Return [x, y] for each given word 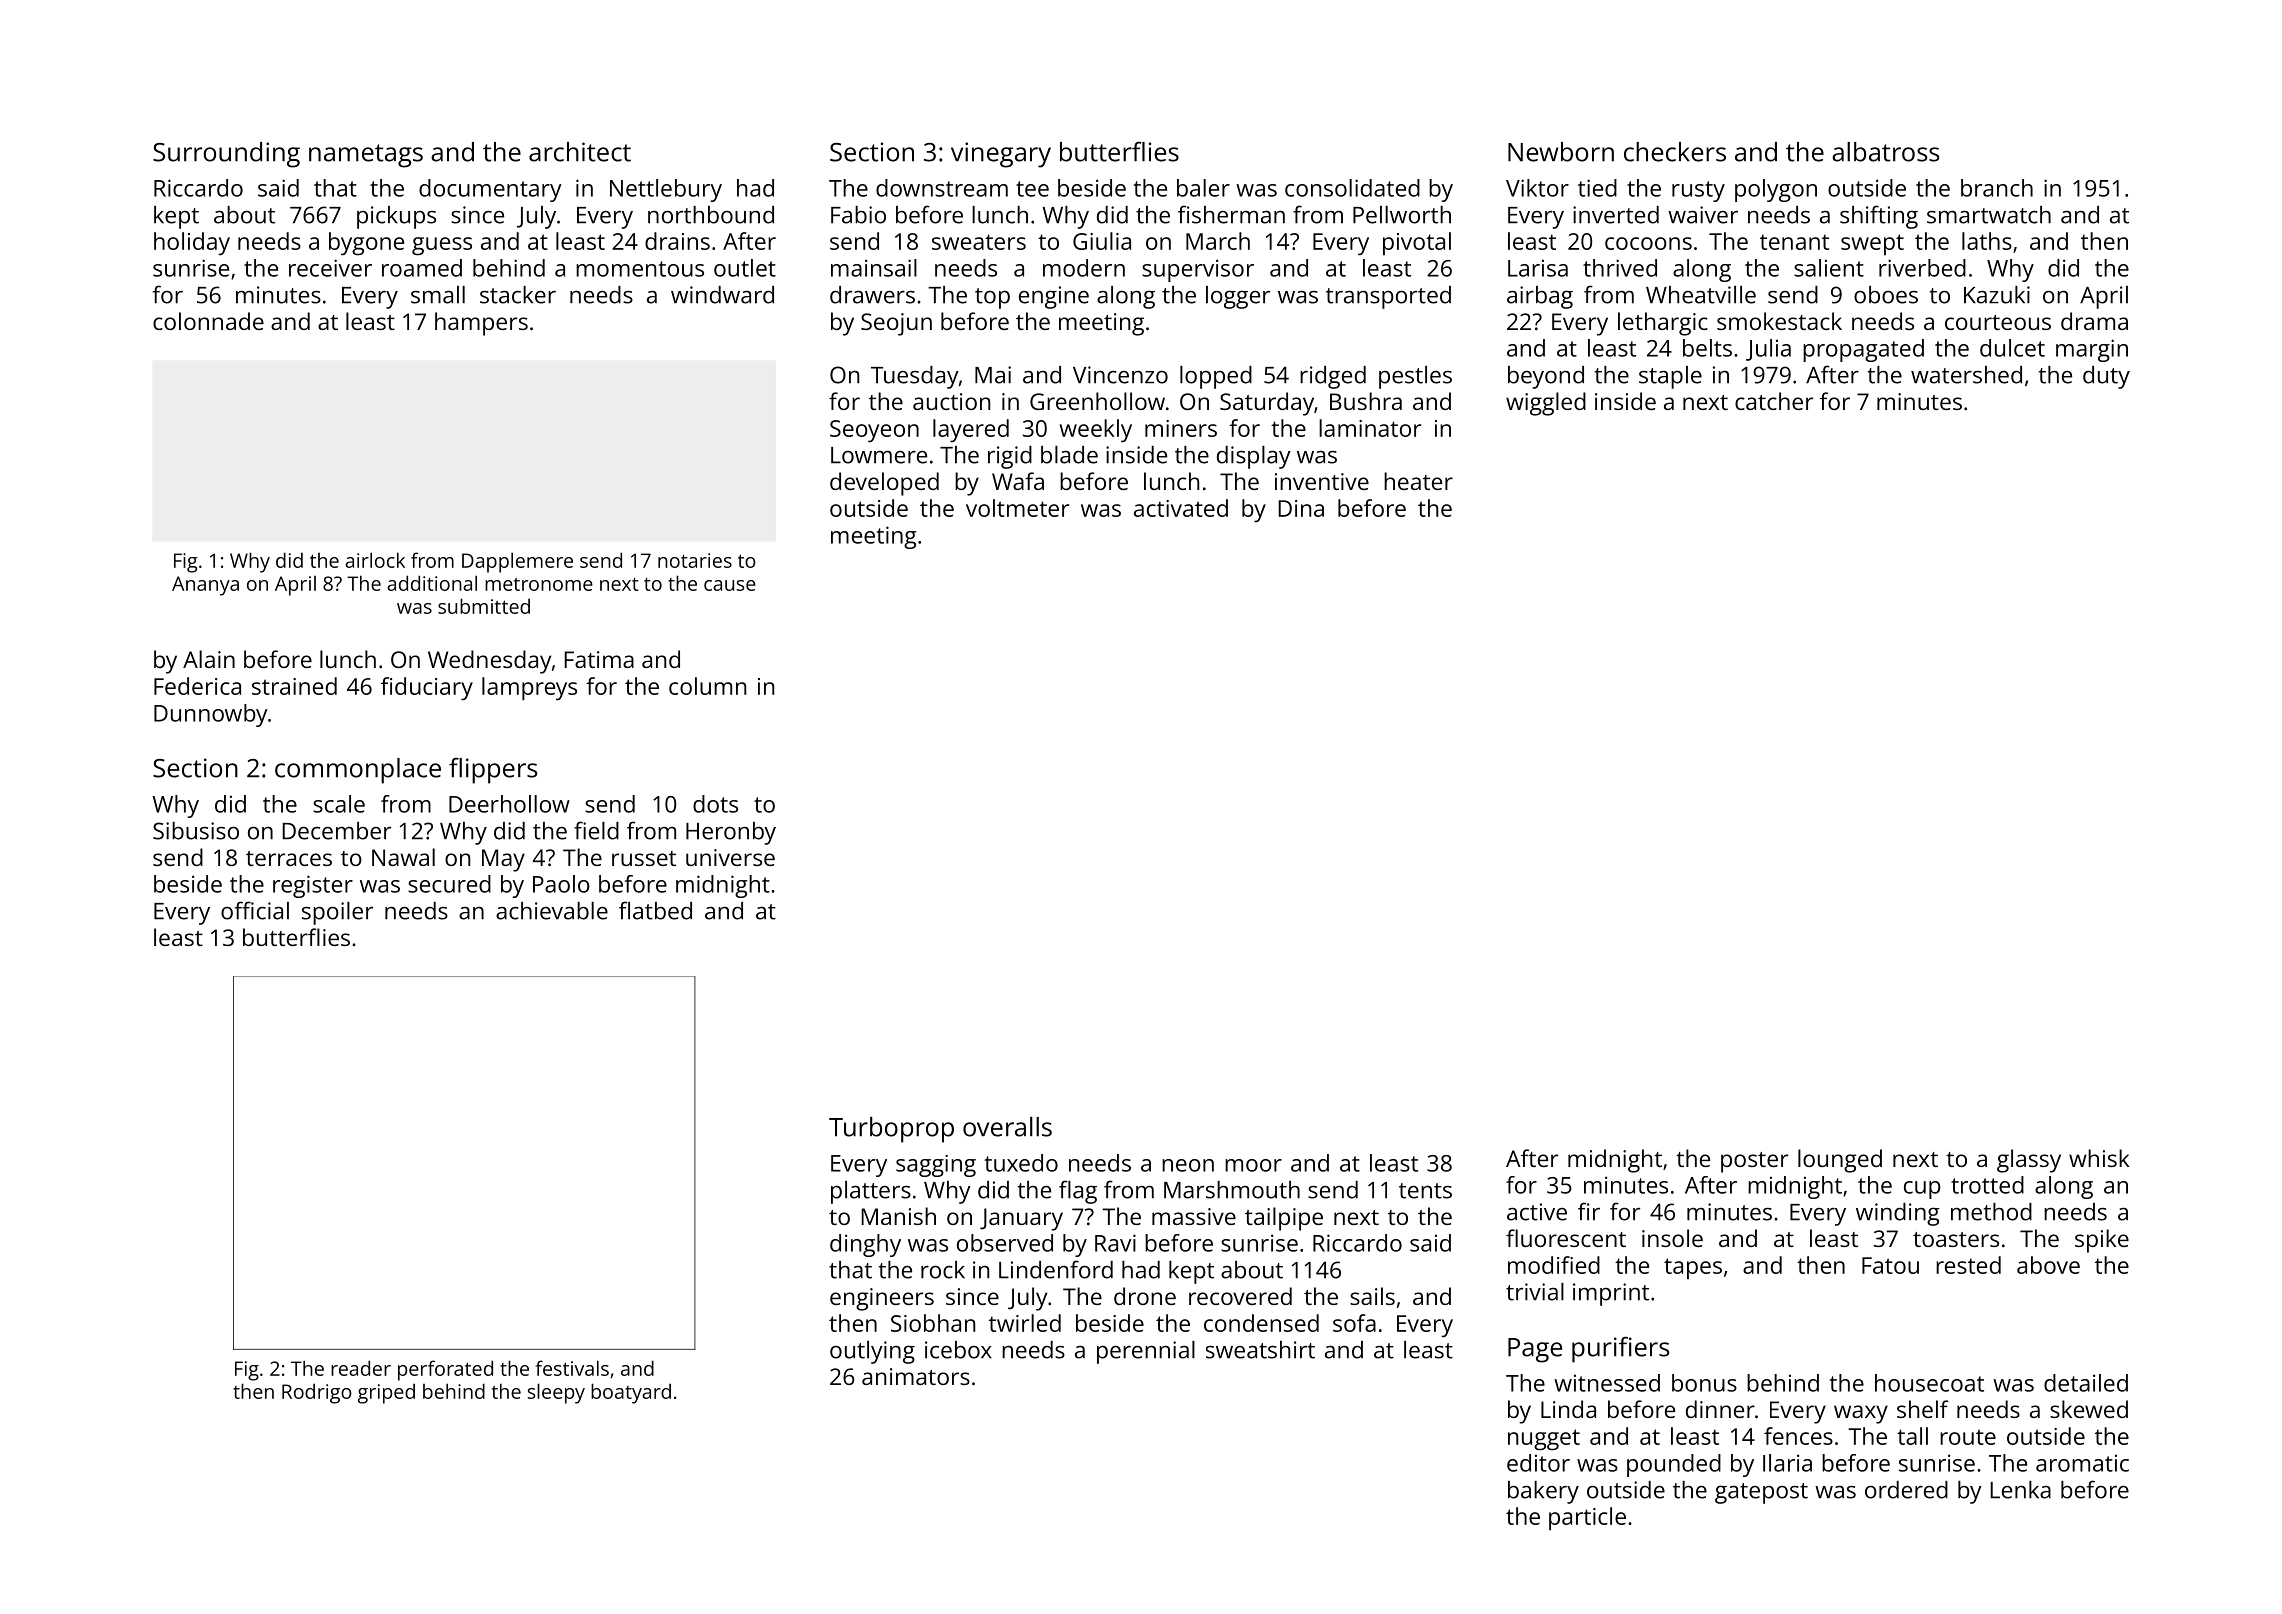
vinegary [1001, 155]
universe [730, 857]
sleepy [556, 1393]
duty [2106, 377]
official [255, 910]
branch [1997, 188]
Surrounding [226, 155]
